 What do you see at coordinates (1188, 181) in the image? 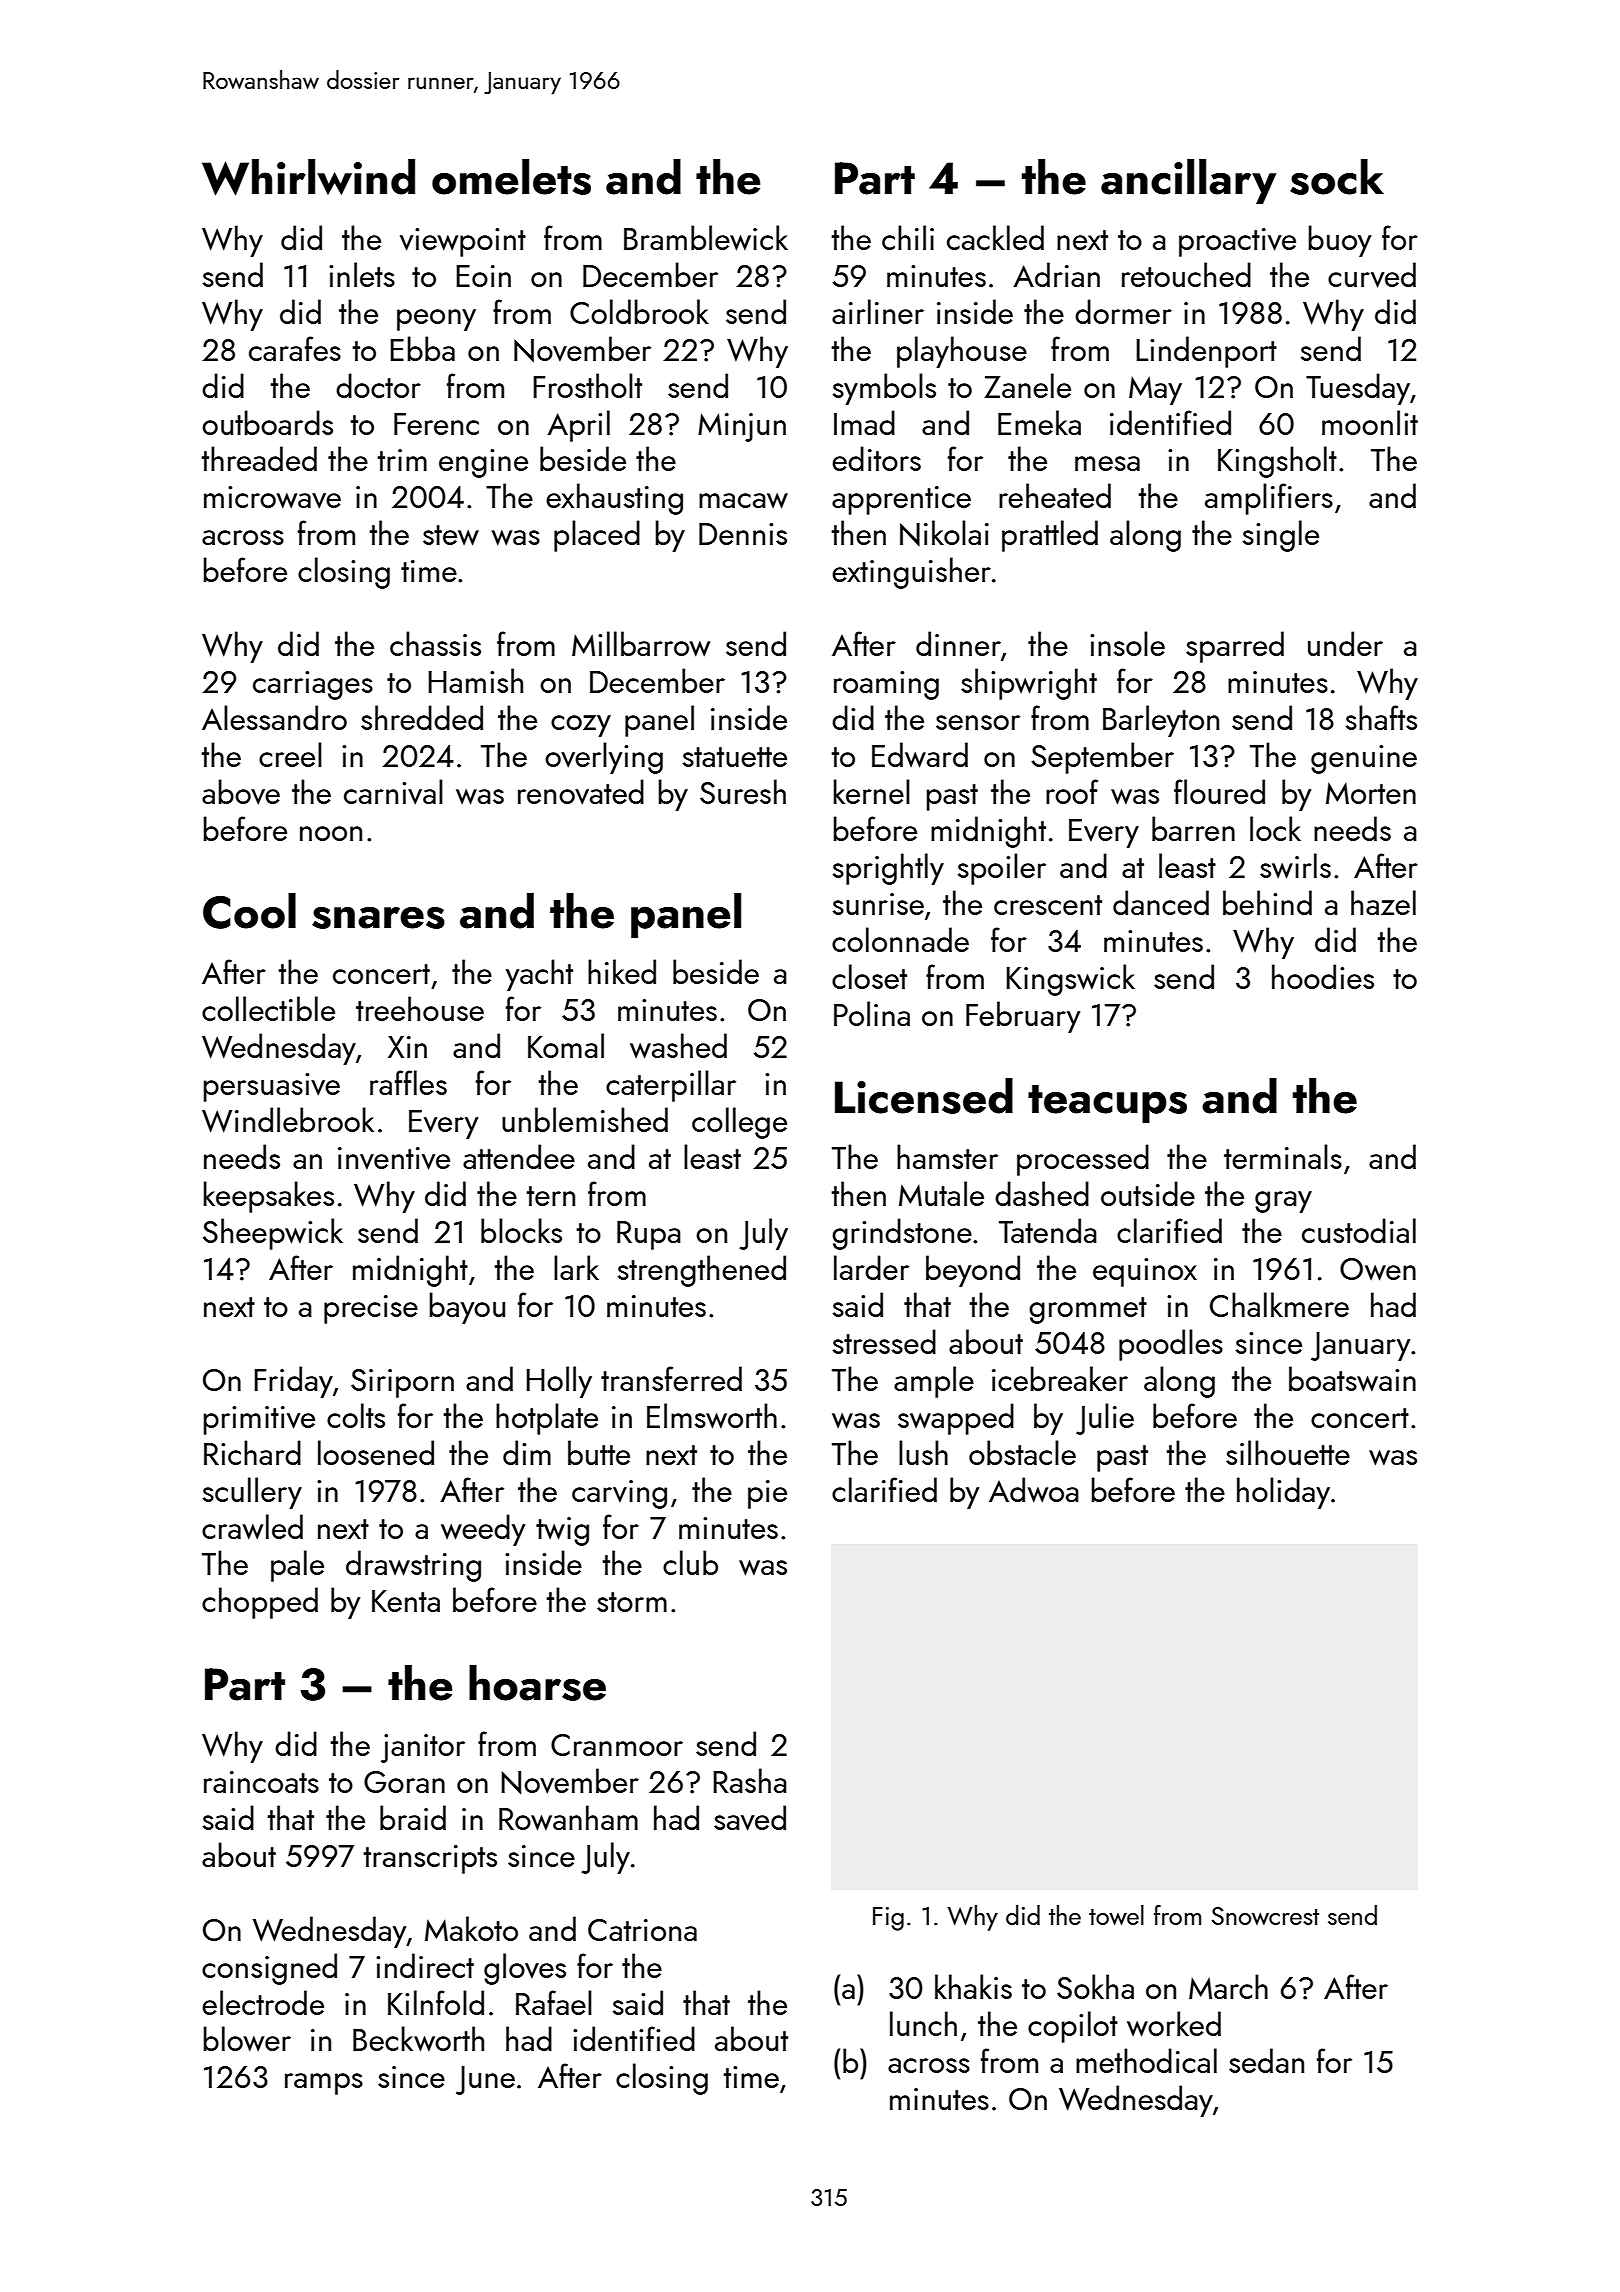
I see `ancillary` at bounding box center [1188, 181].
